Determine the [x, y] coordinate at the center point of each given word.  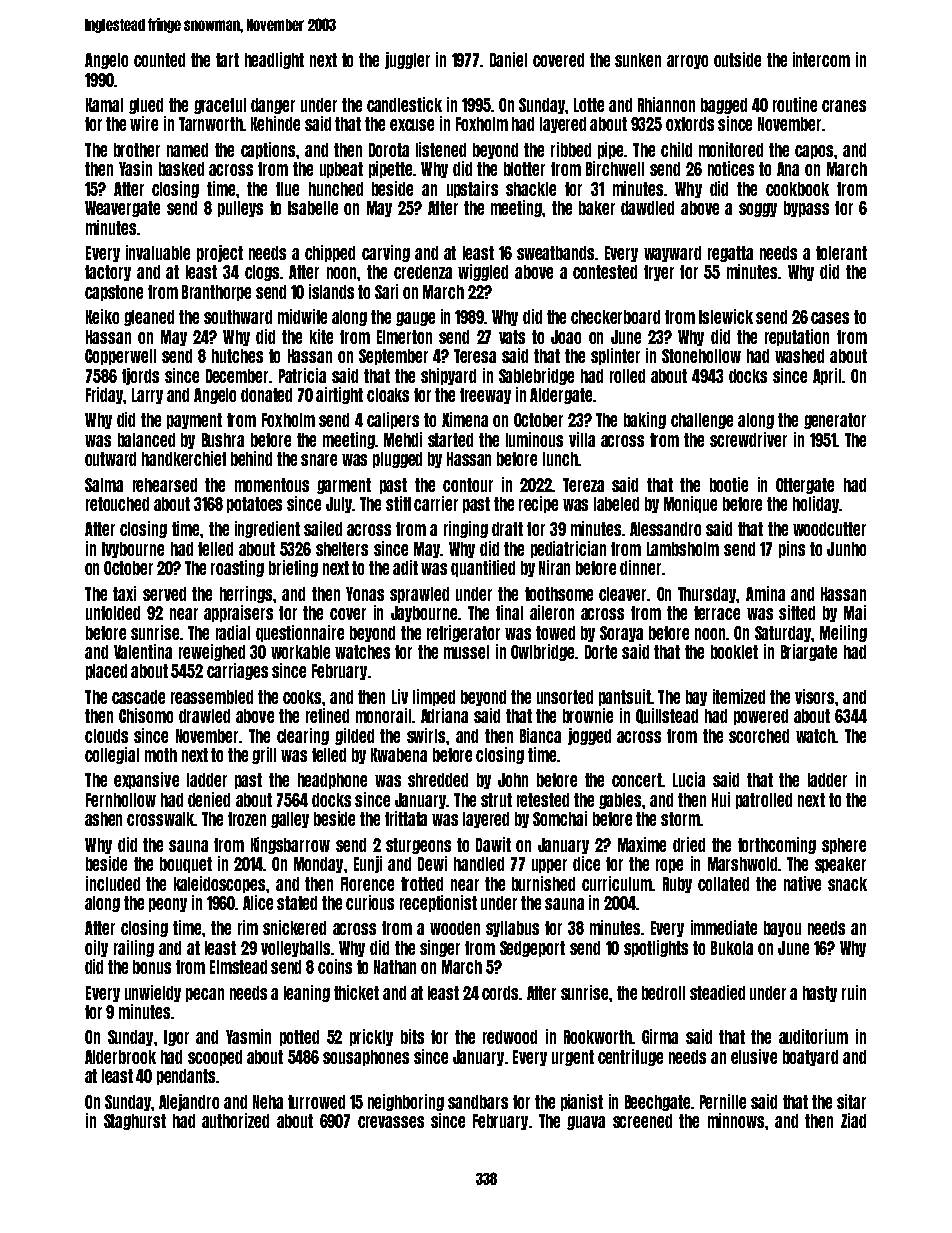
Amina [765, 593]
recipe [538, 504]
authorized [235, 1120]
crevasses [391, 1122]
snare [319, 460]
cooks [302, 697]
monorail [383, 715]
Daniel [508, 59]
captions [268, 150]
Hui [721, 799]
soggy [758, 210]
